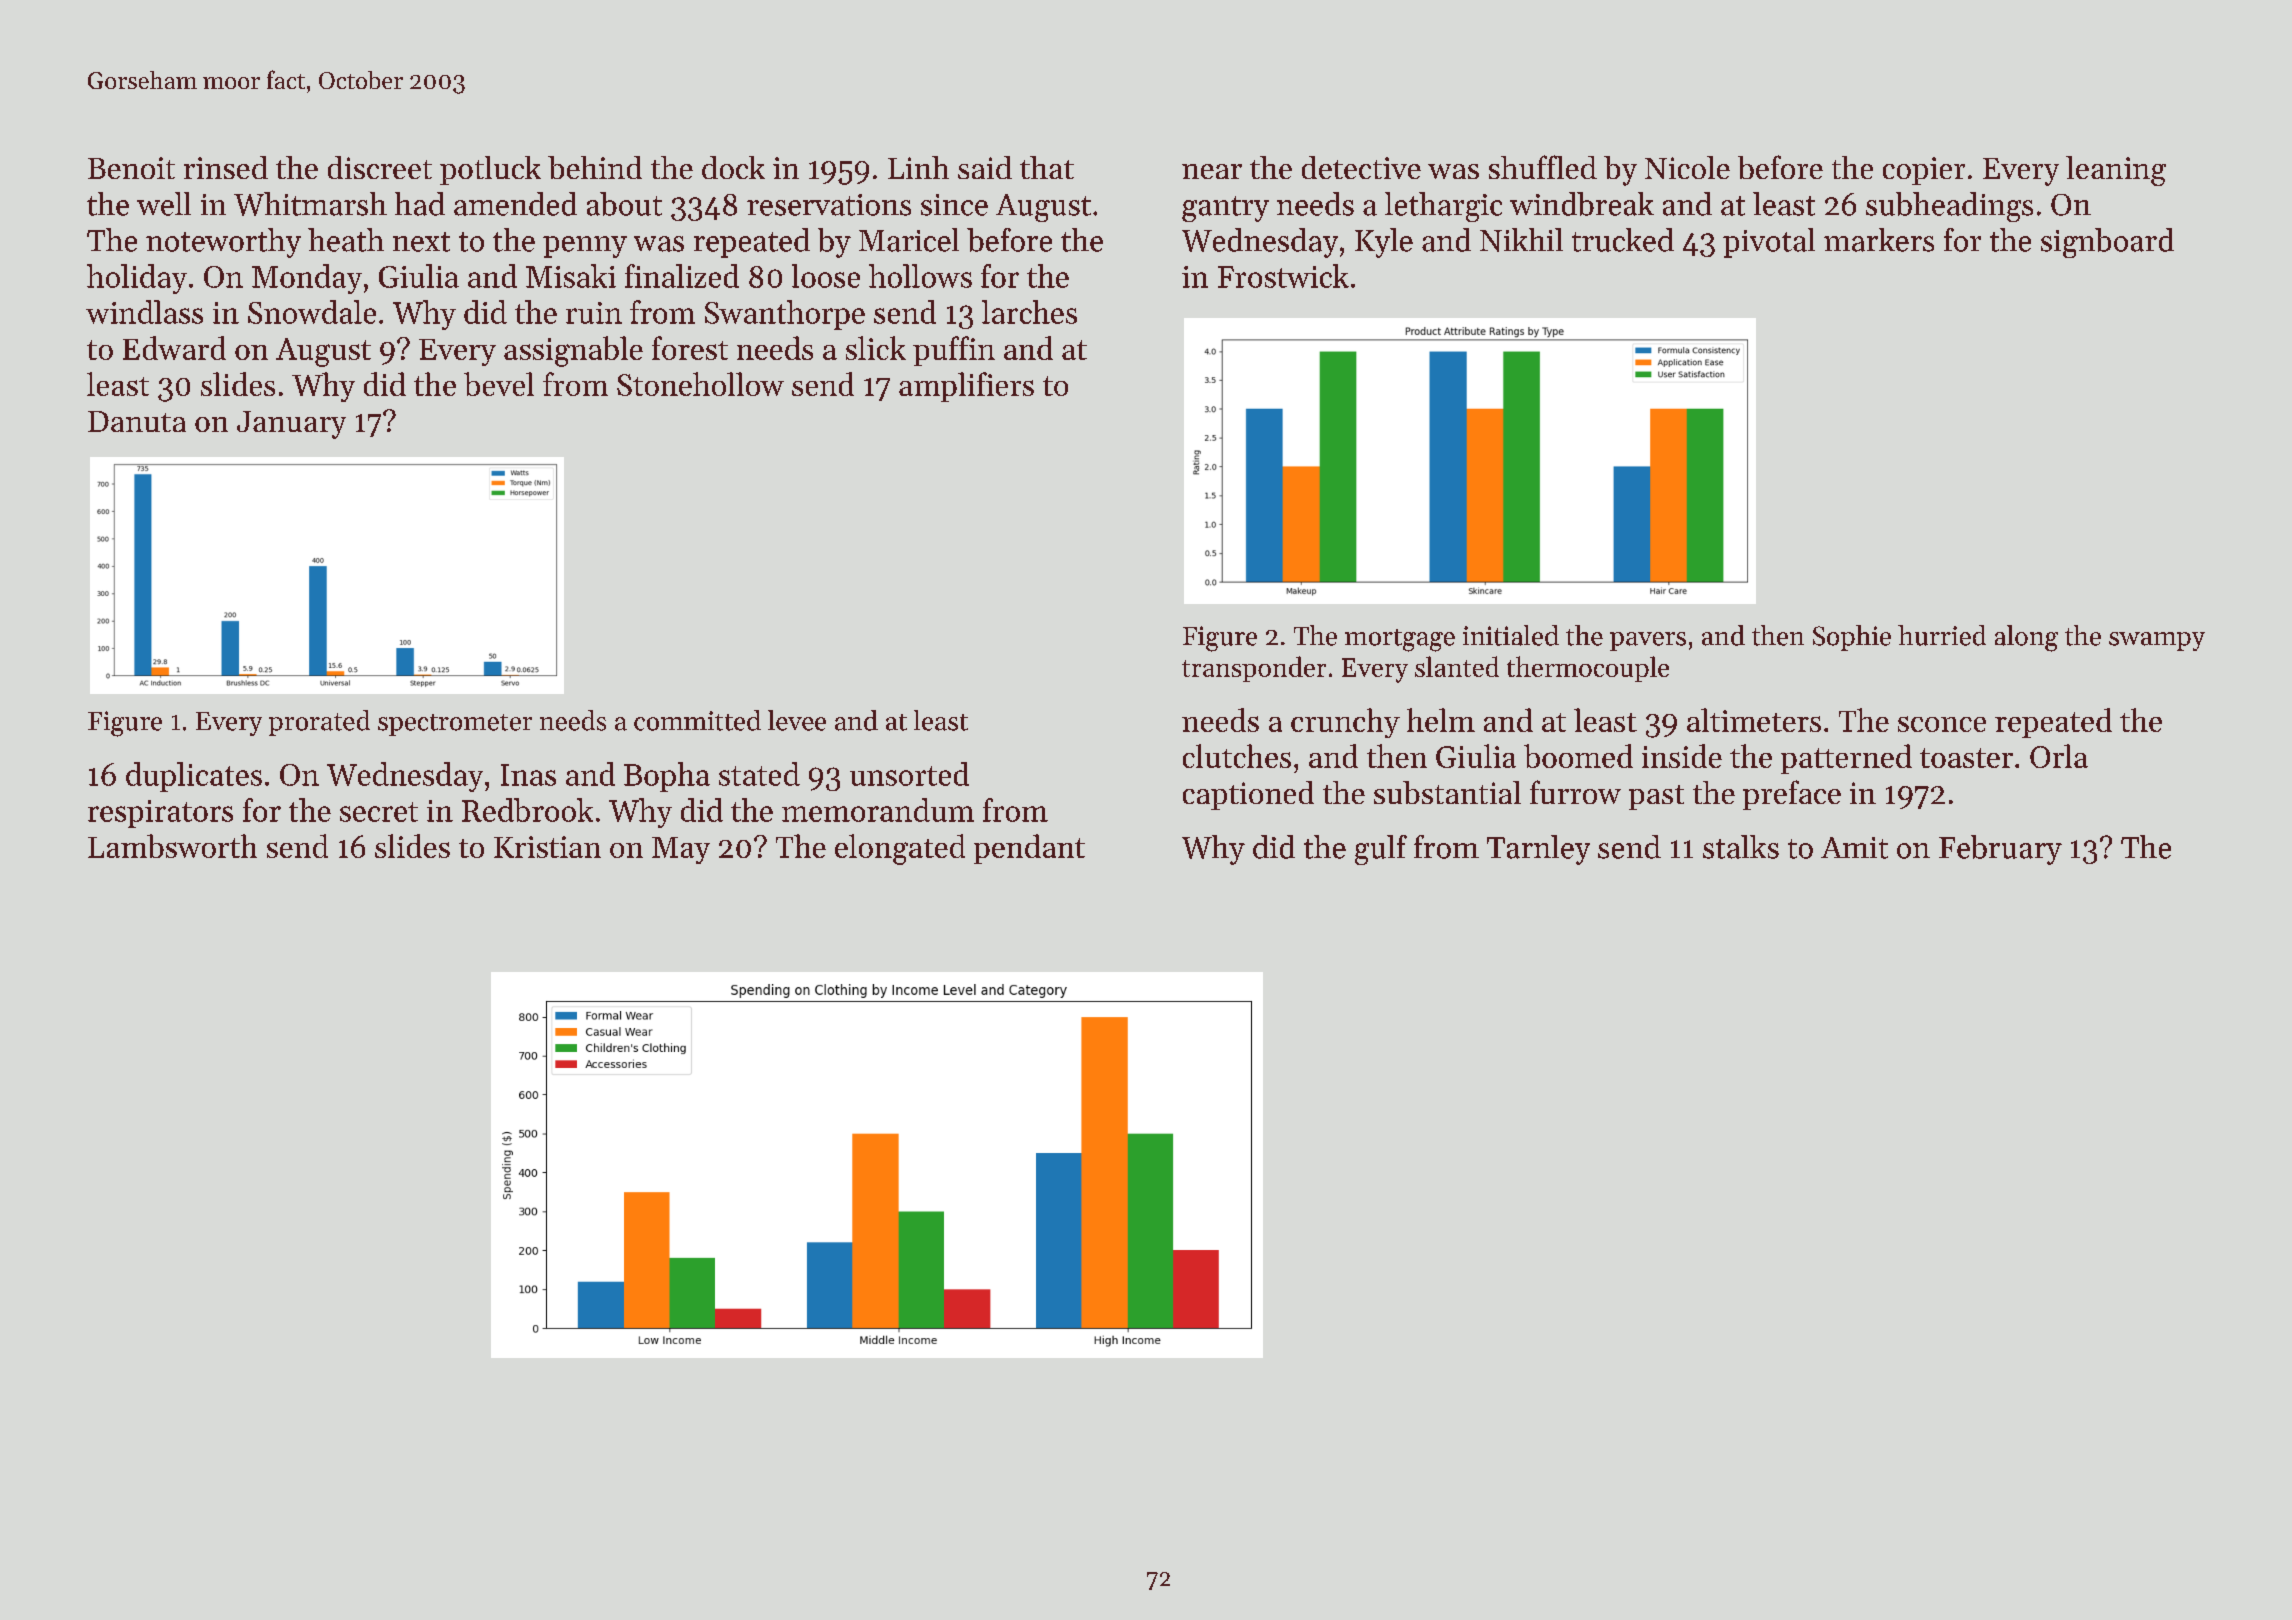 The height and width of the screenshot is (1620, 2292). I want to click on Kristian, so click(547, 847).
